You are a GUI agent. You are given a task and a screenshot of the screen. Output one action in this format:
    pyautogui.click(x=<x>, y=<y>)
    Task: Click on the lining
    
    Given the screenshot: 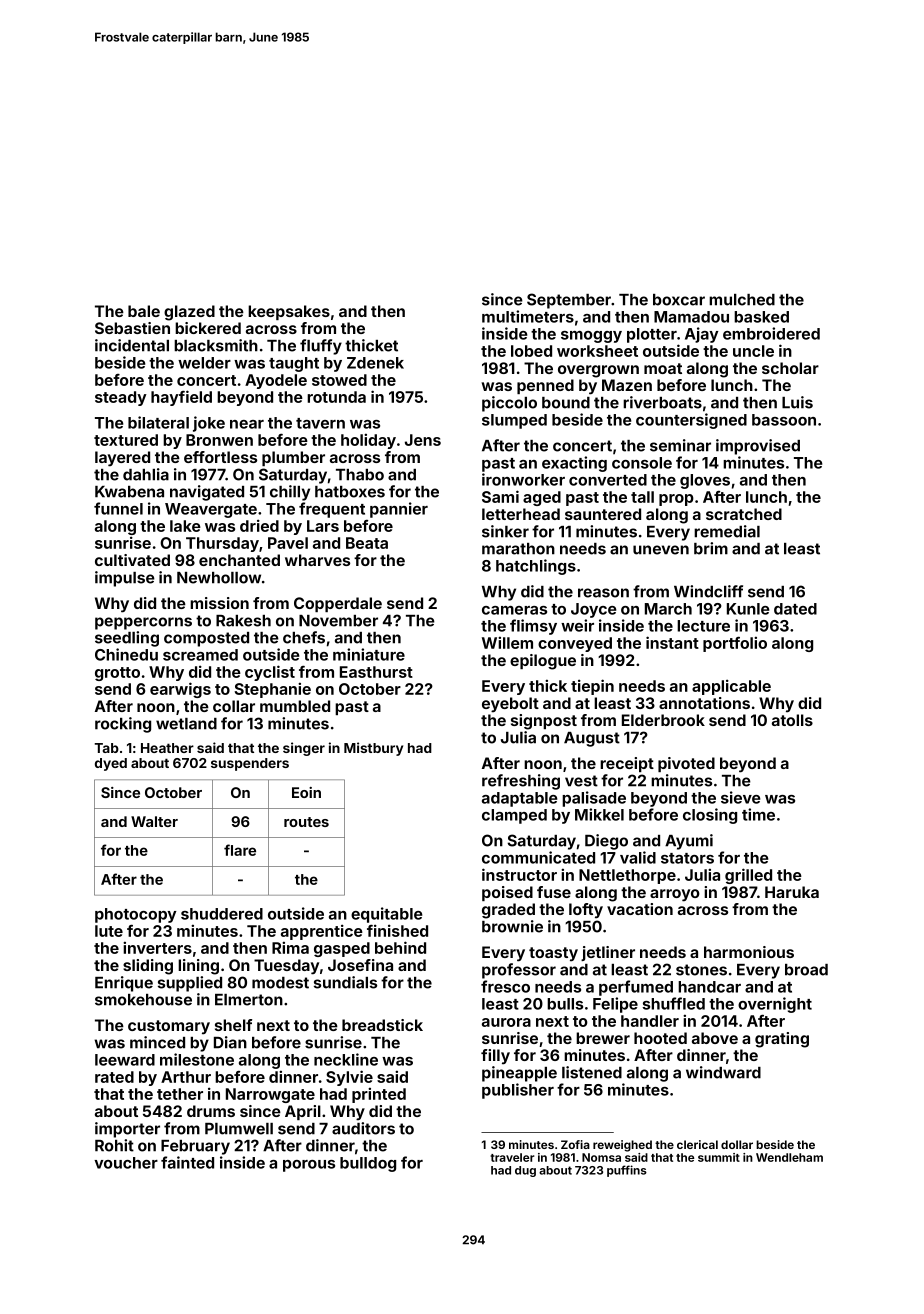 What is the action you would take?
    pyautogui.click(x=198, y=967)
